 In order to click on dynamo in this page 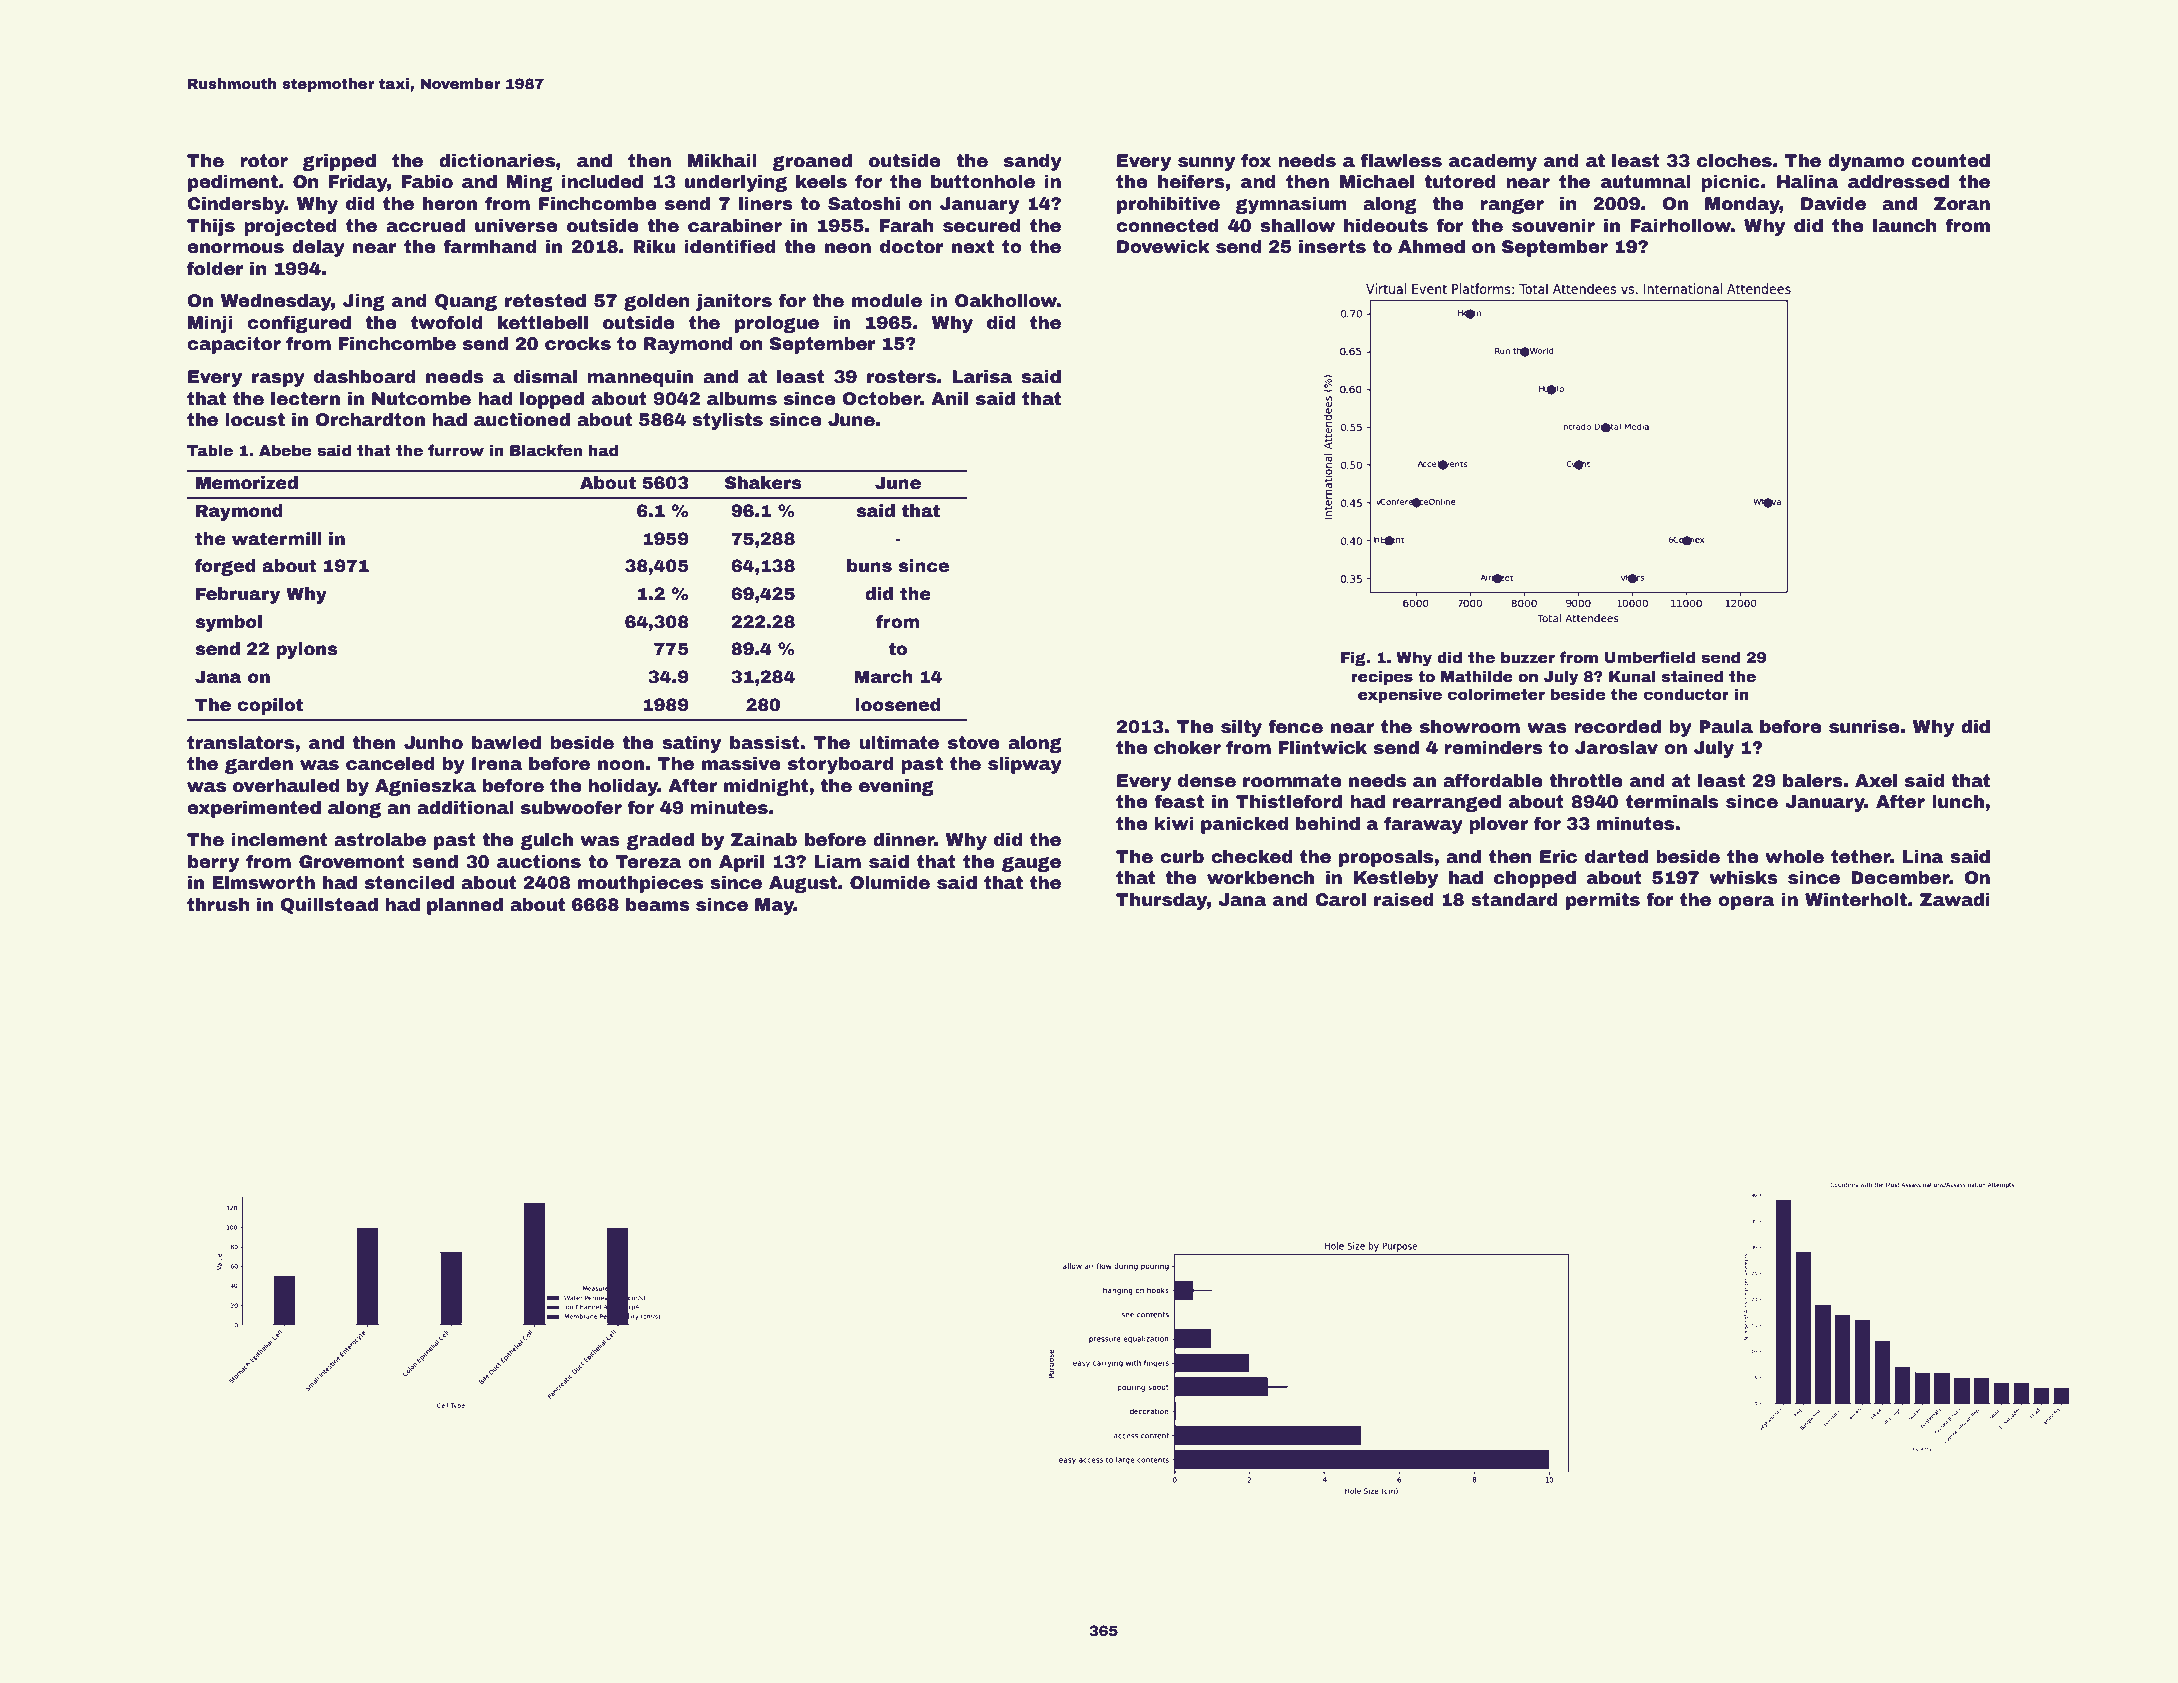, I will do `click(1866, 162)`.
